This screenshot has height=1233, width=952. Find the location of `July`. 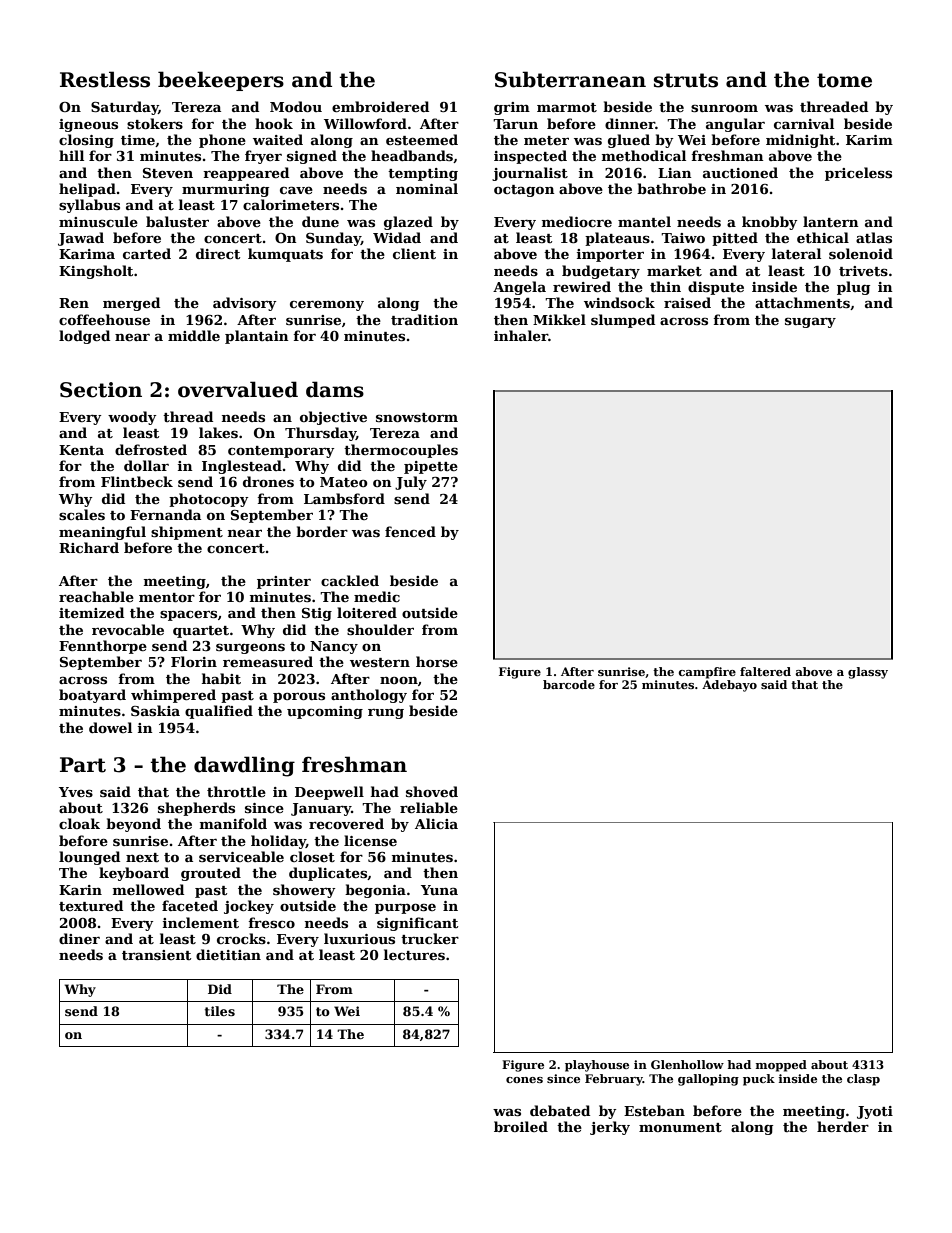

July is located at coordinates (411, 483).
